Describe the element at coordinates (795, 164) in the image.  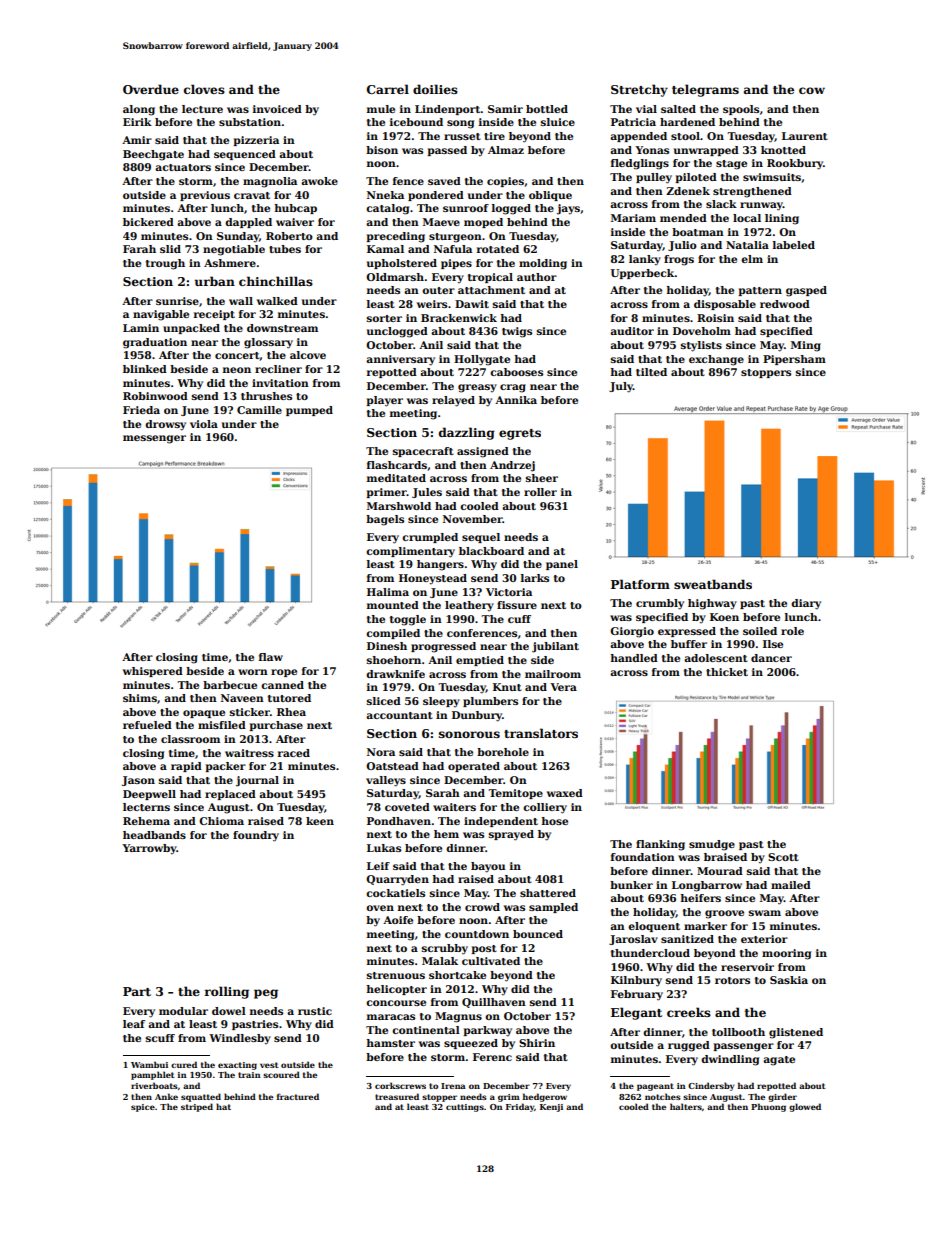
I see `Rookbury` at that location.
